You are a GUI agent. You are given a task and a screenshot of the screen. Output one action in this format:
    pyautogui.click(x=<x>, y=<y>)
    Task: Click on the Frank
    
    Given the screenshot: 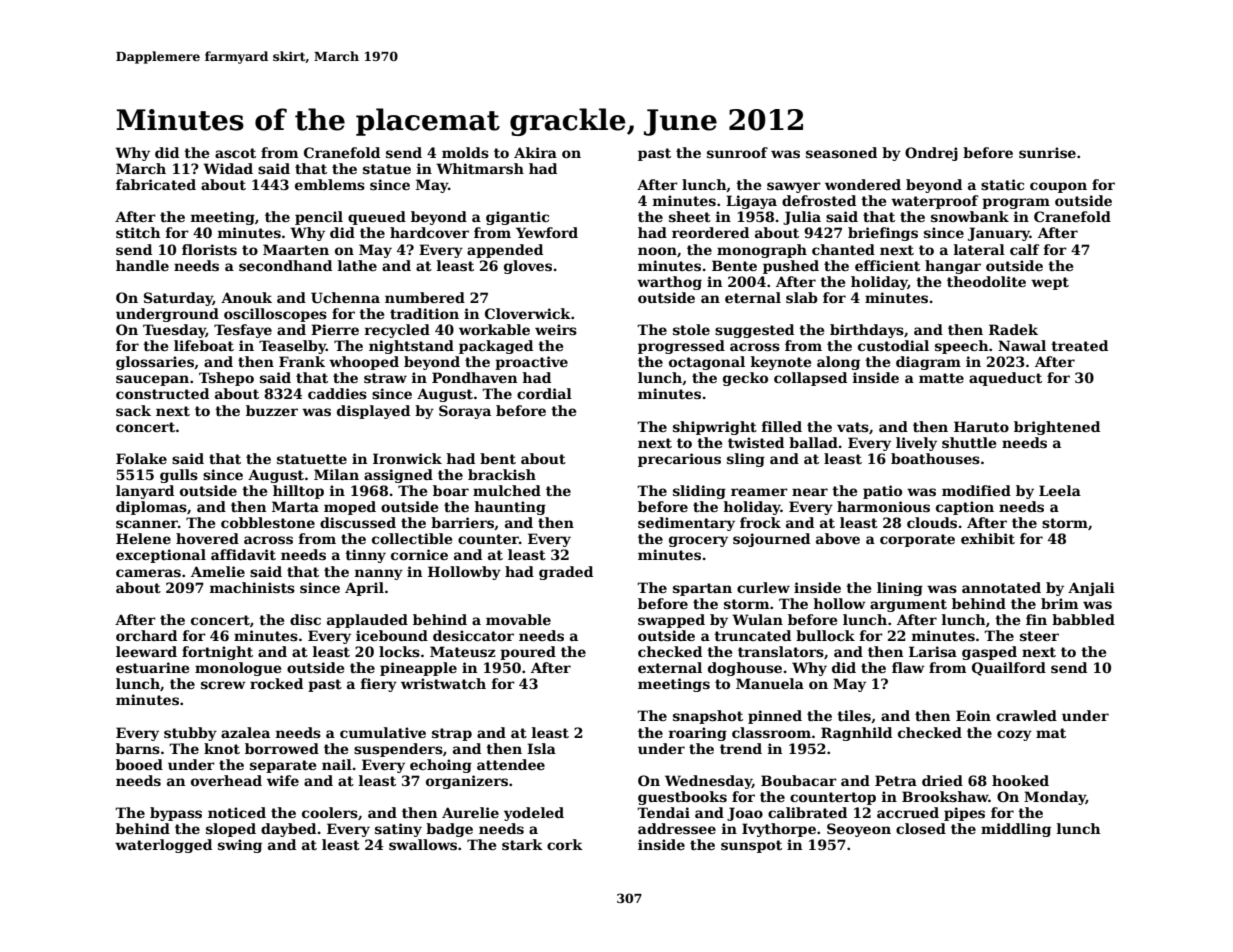 What is the action you would take?
    pyautogui.click(x=302, y=361)
